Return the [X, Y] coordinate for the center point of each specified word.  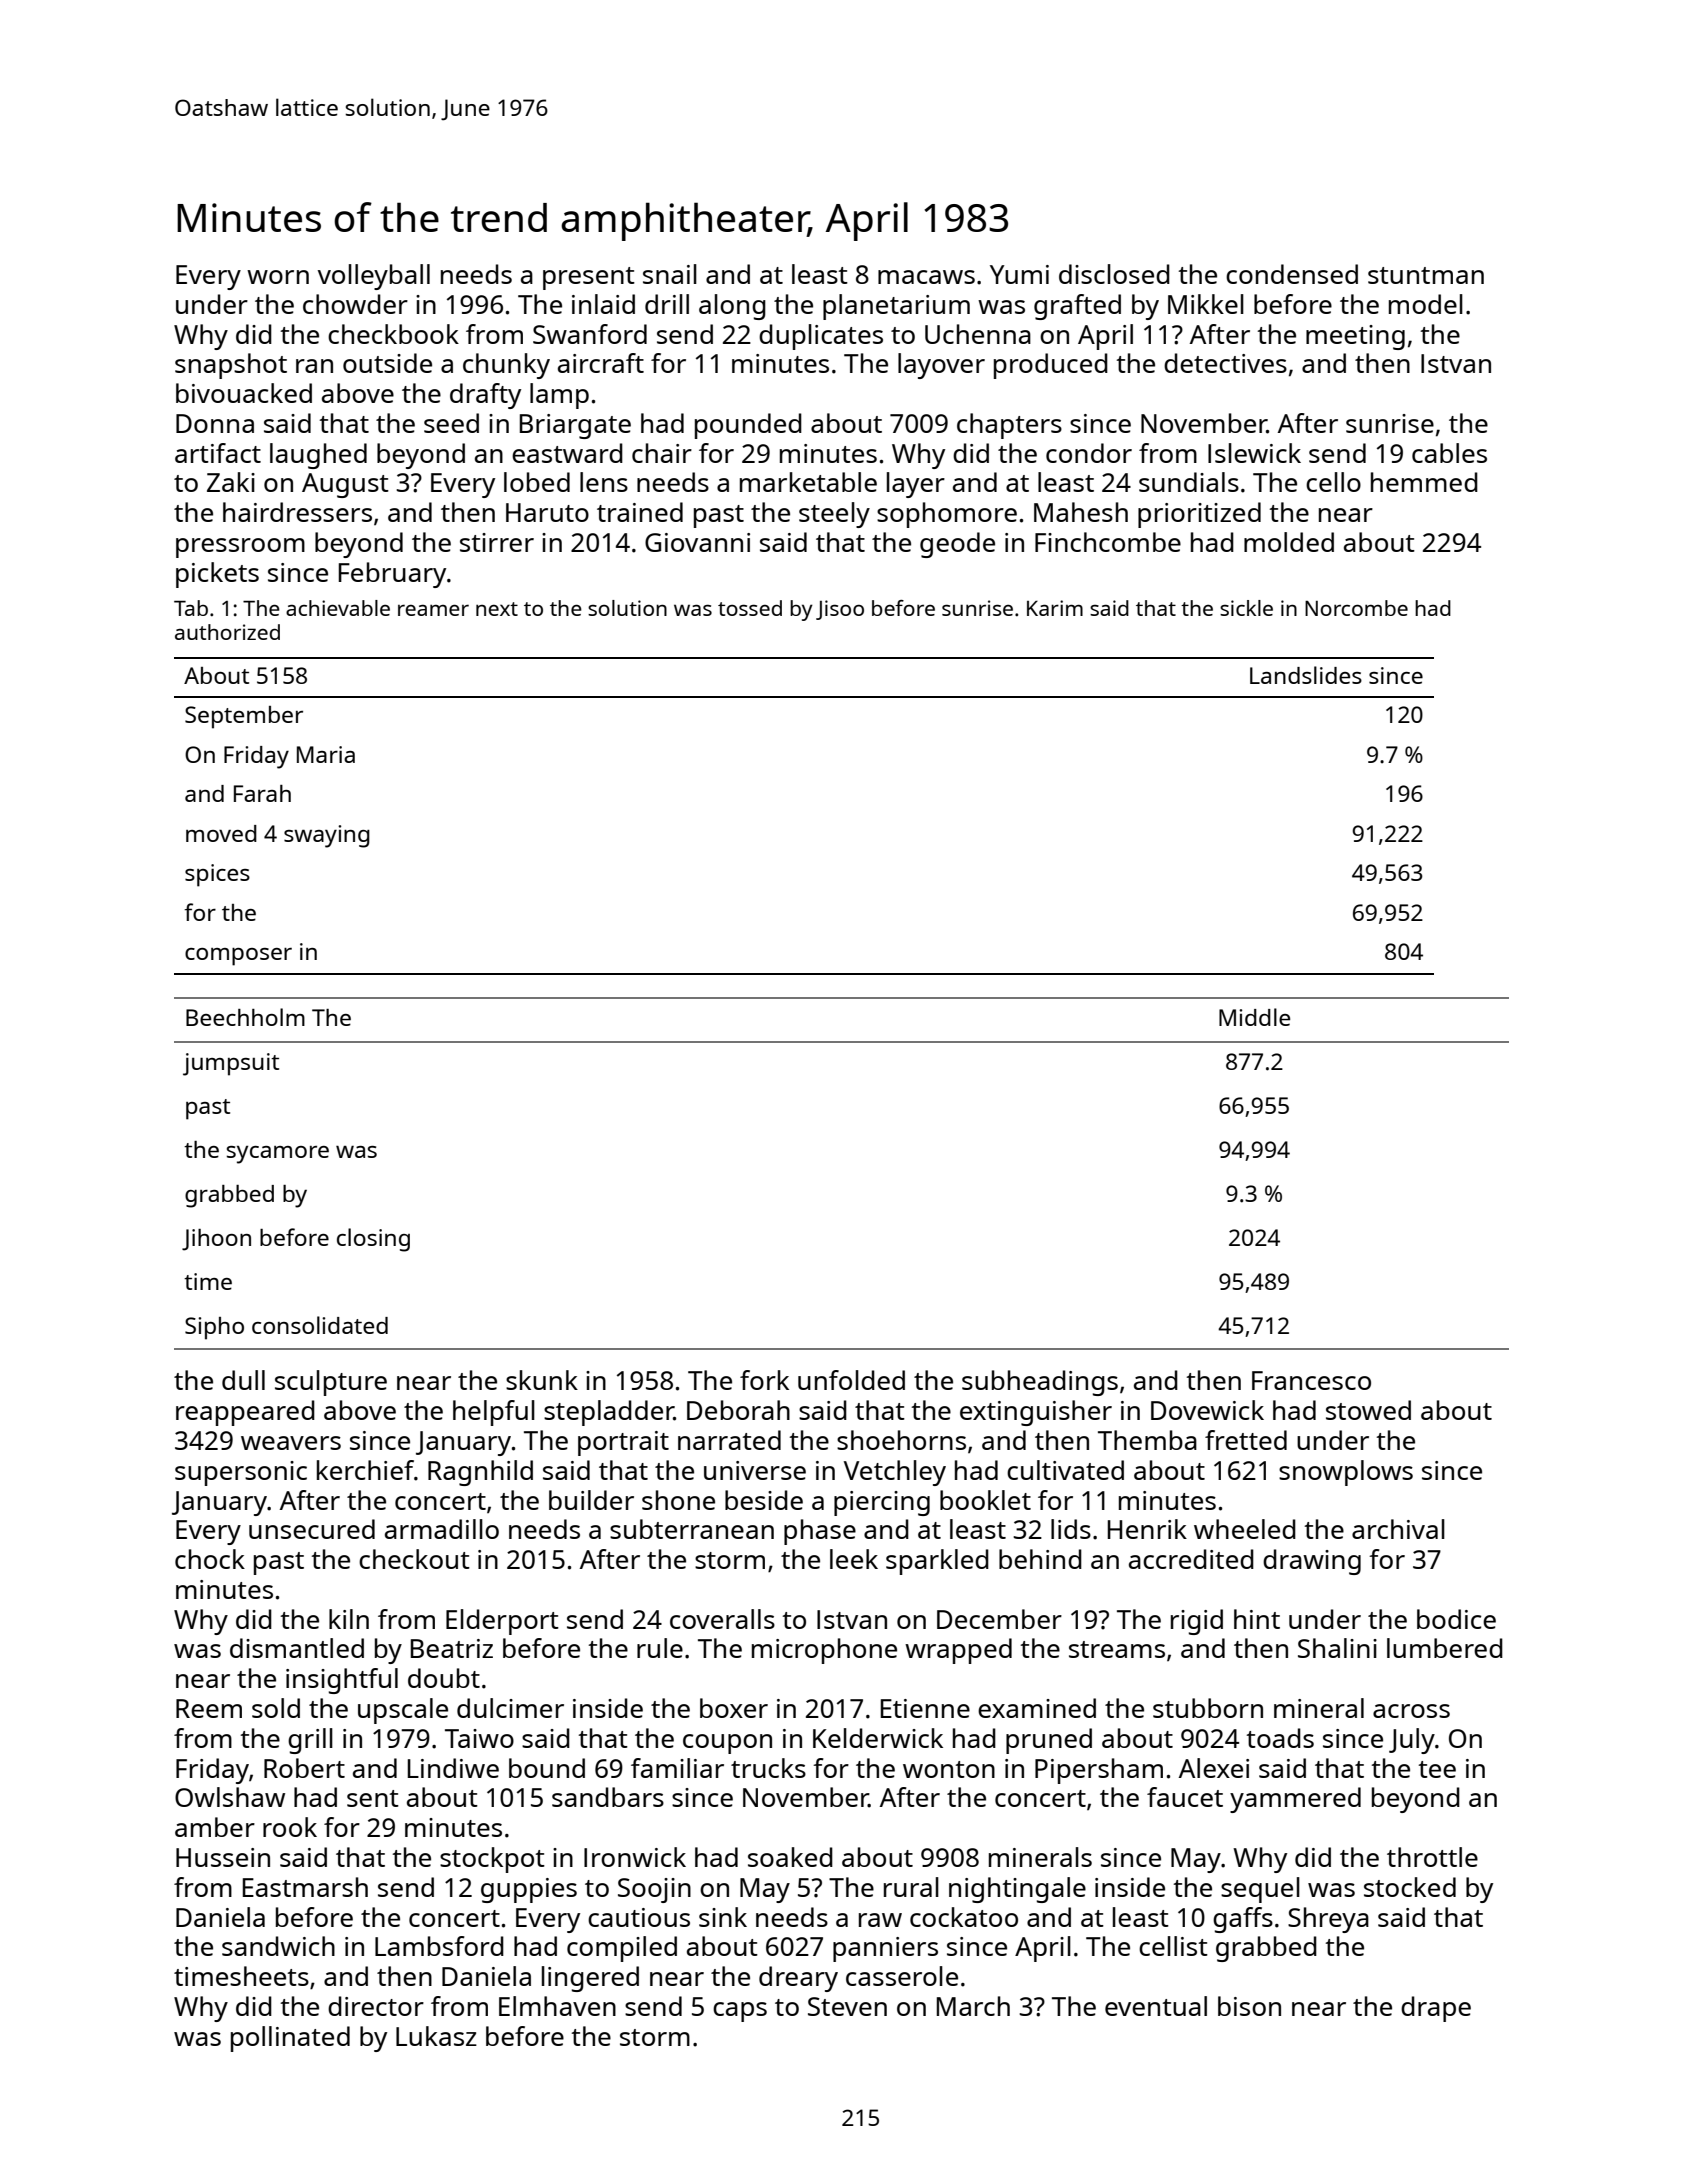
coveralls [722, 1619]
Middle [1254, 1017]
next [497, 609]
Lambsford [439, 1946]
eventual [1156, 2006]
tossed [750, 608]
